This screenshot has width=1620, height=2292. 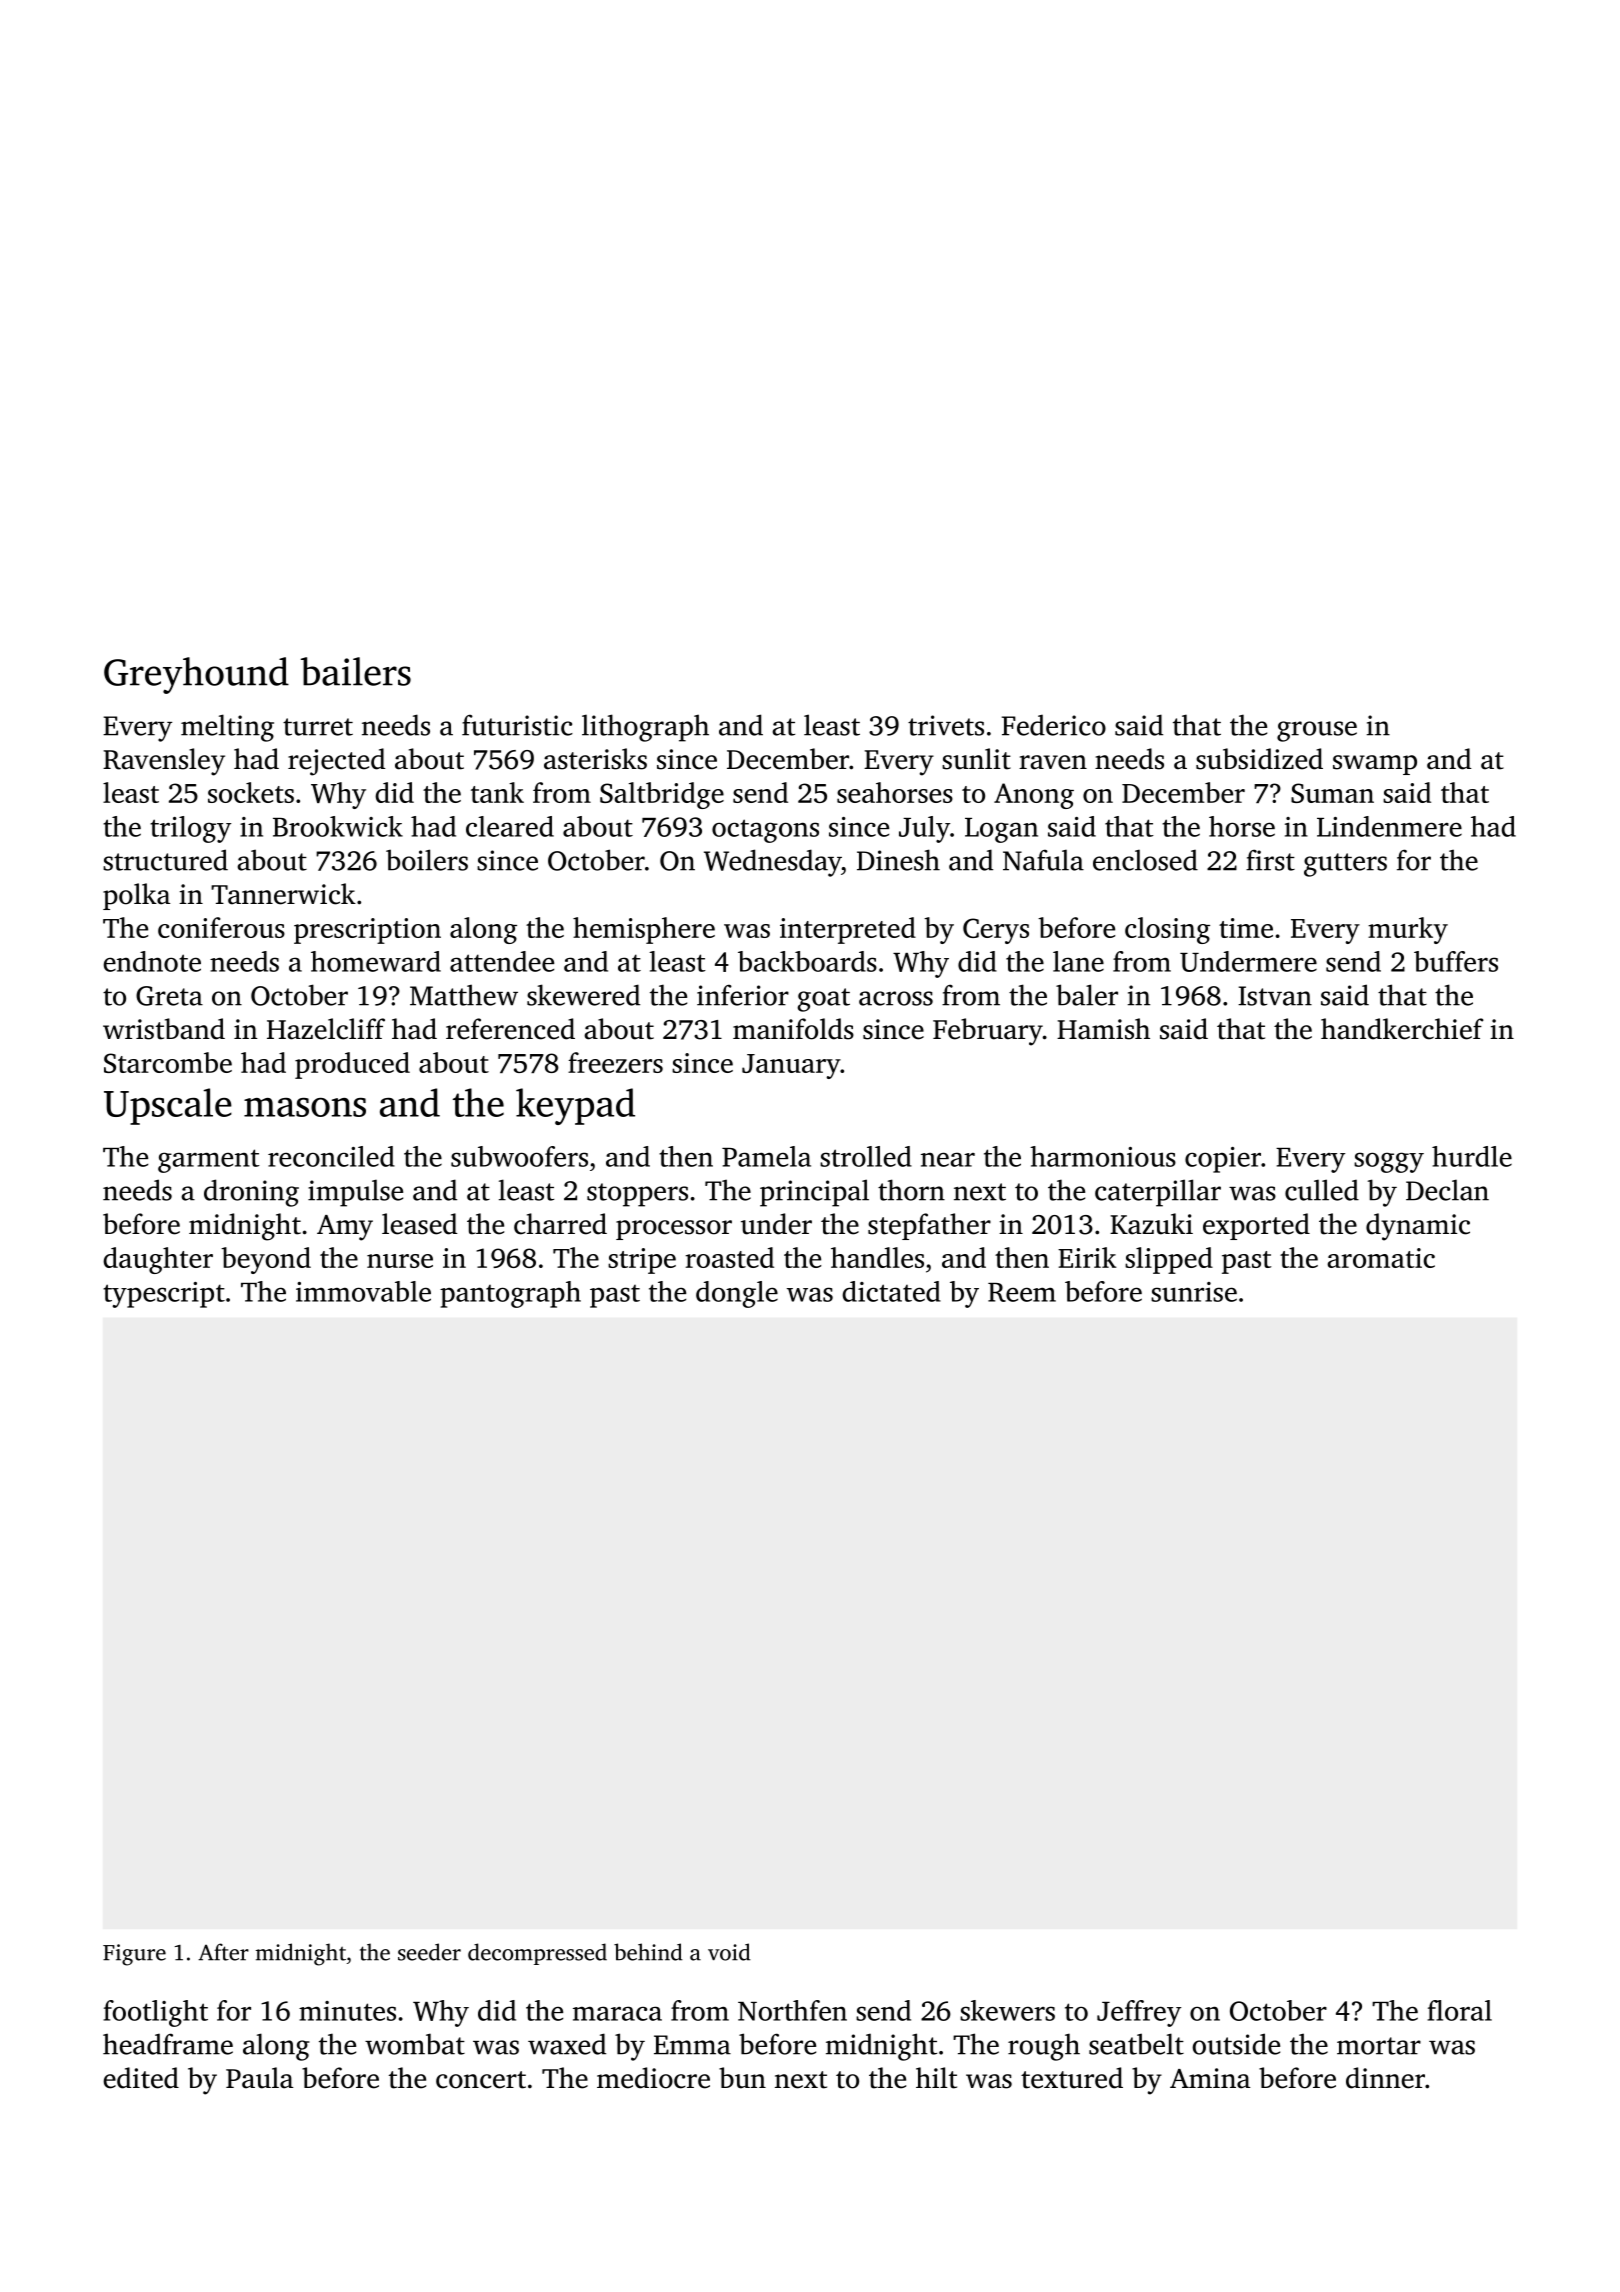 What do you see at coordinates (1381, 1258) in the screenshot?
I see `aromatic` at bounding box center [1381, 1258].
